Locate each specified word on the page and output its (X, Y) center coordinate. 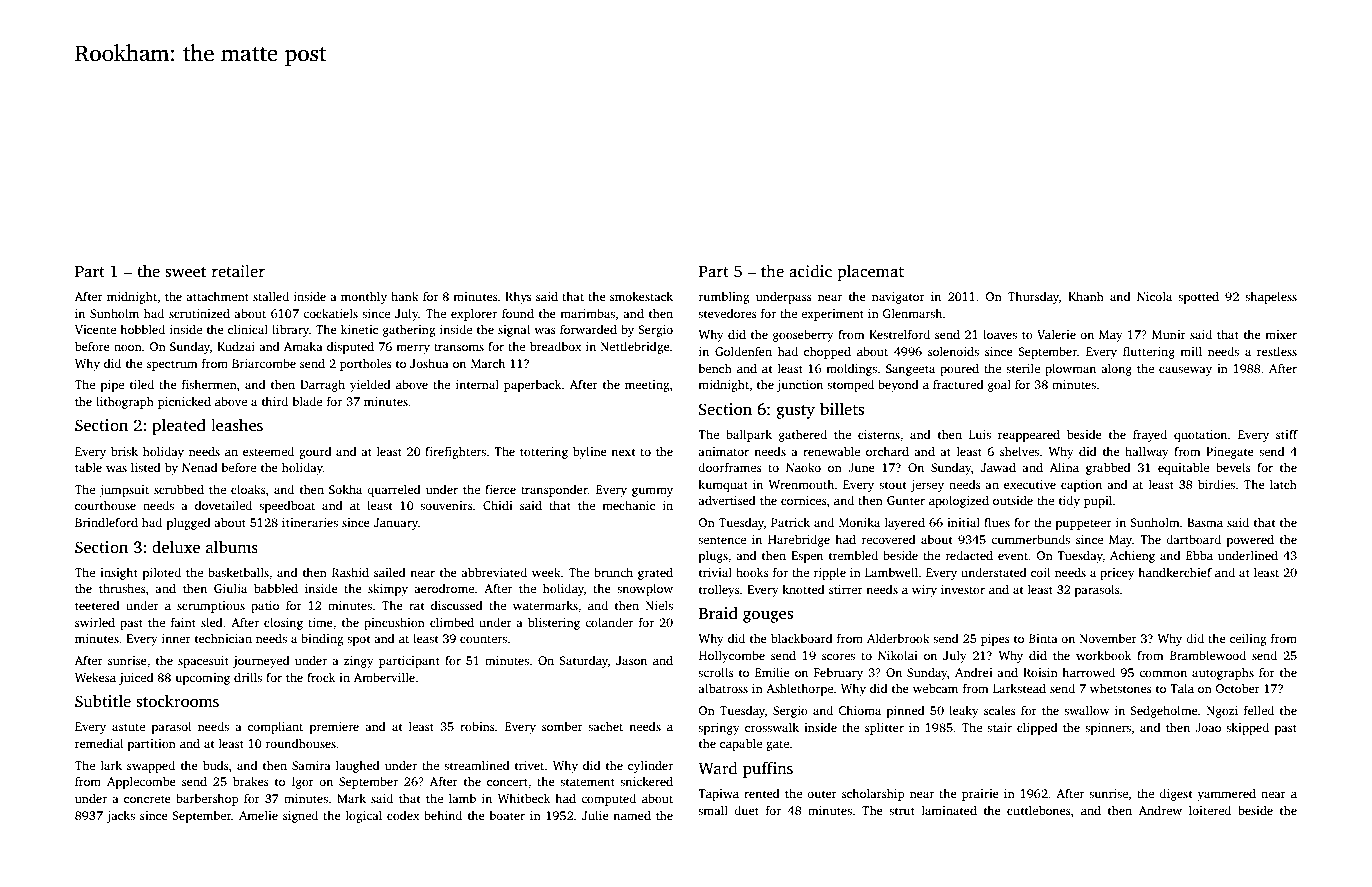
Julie (595, 815)
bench (715, 368)
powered (1250, 540)
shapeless (1271, 298)
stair (999, 727)
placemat (871, 272)
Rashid (350, 572)
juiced (136, 679)
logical (364, 816)
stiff (1287, 434)
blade (307, 401)
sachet (605, 726)
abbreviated (494, 572)
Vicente (95, 329)
